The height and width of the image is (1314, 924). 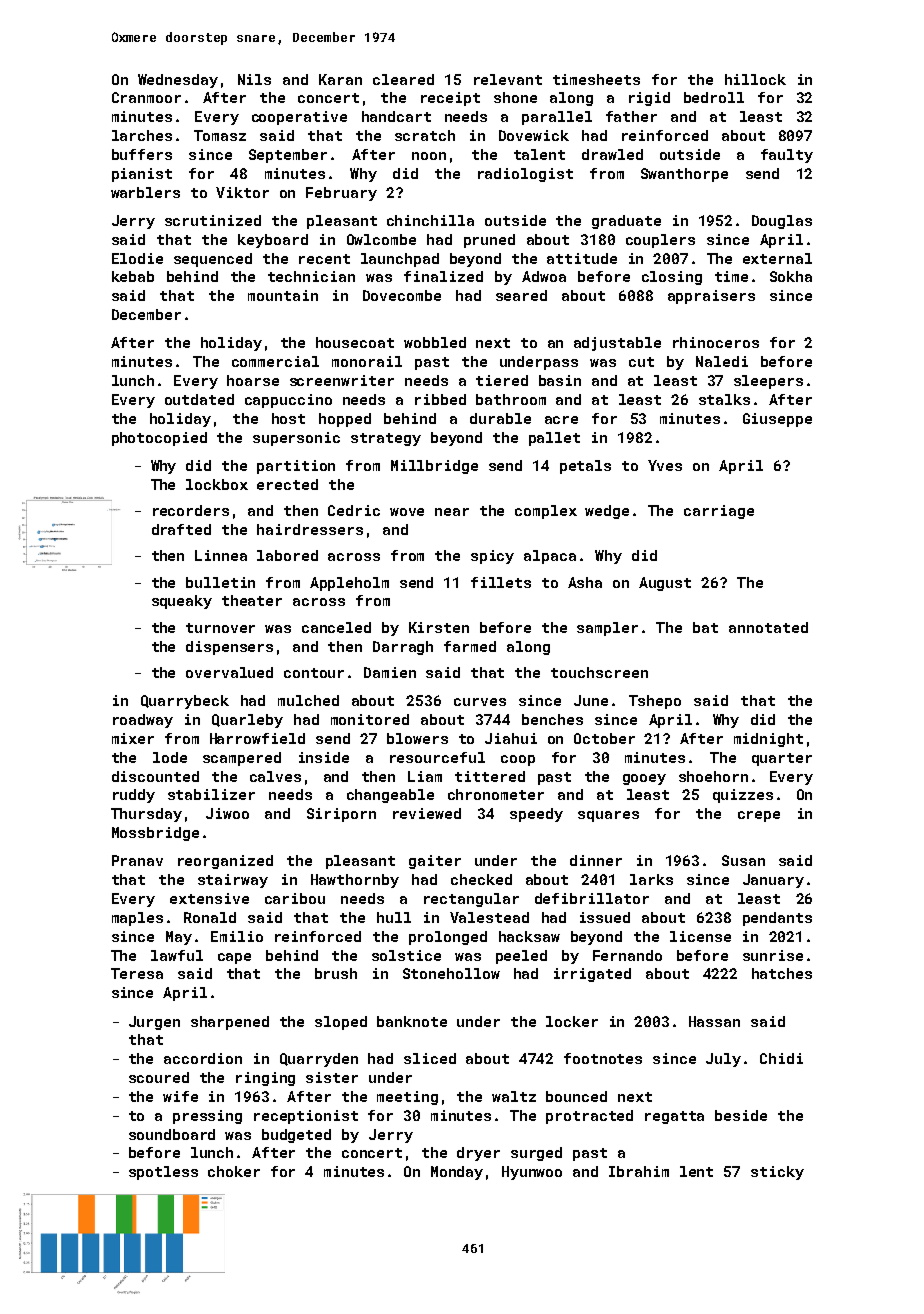 I want to click on dinner, so click(x=596, y=860).
